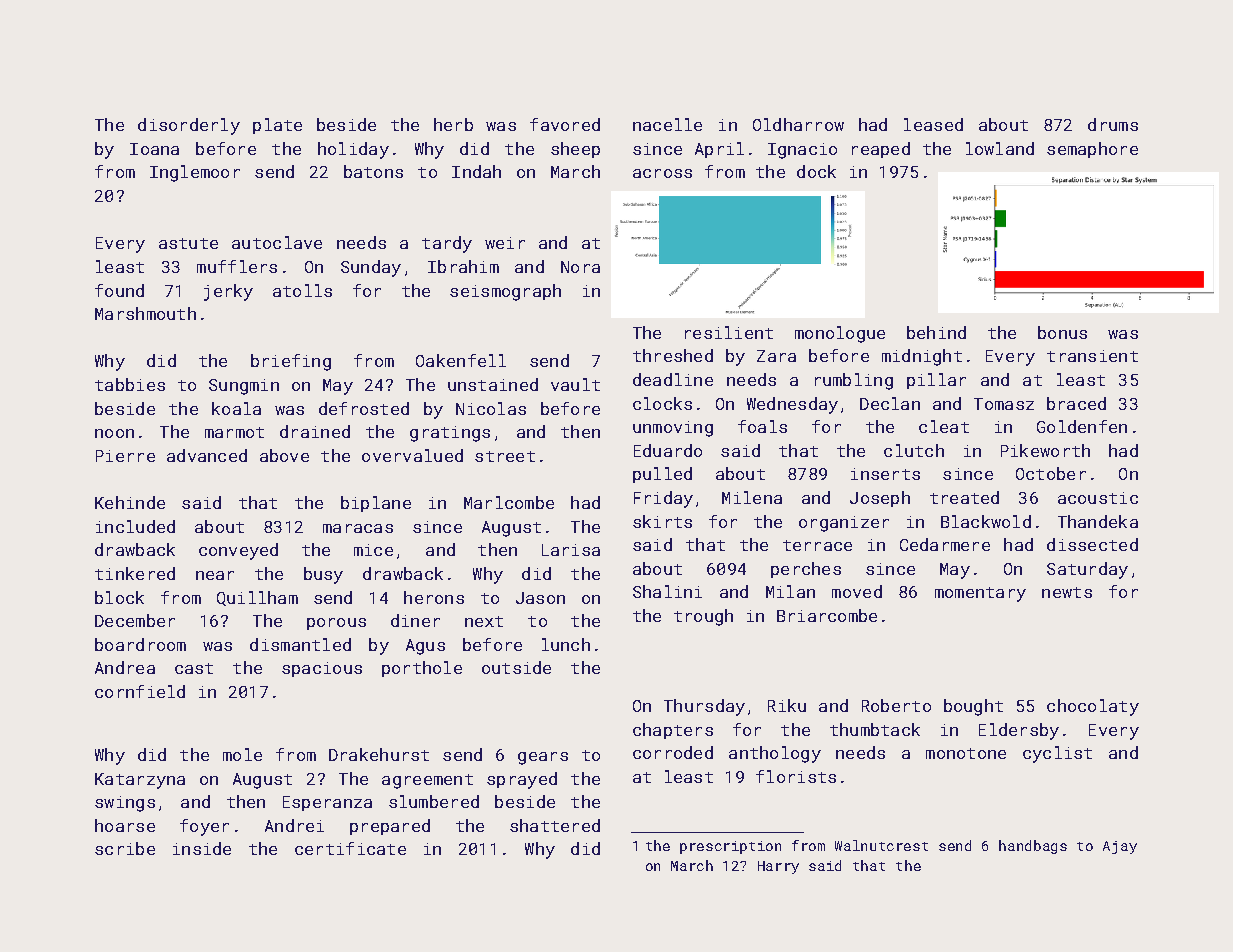 The height and width of the document is (952, 1233). What do you see at coordinates (875, 729) in the document?
I see `thumbtack` at bounding box center [875, 729].
